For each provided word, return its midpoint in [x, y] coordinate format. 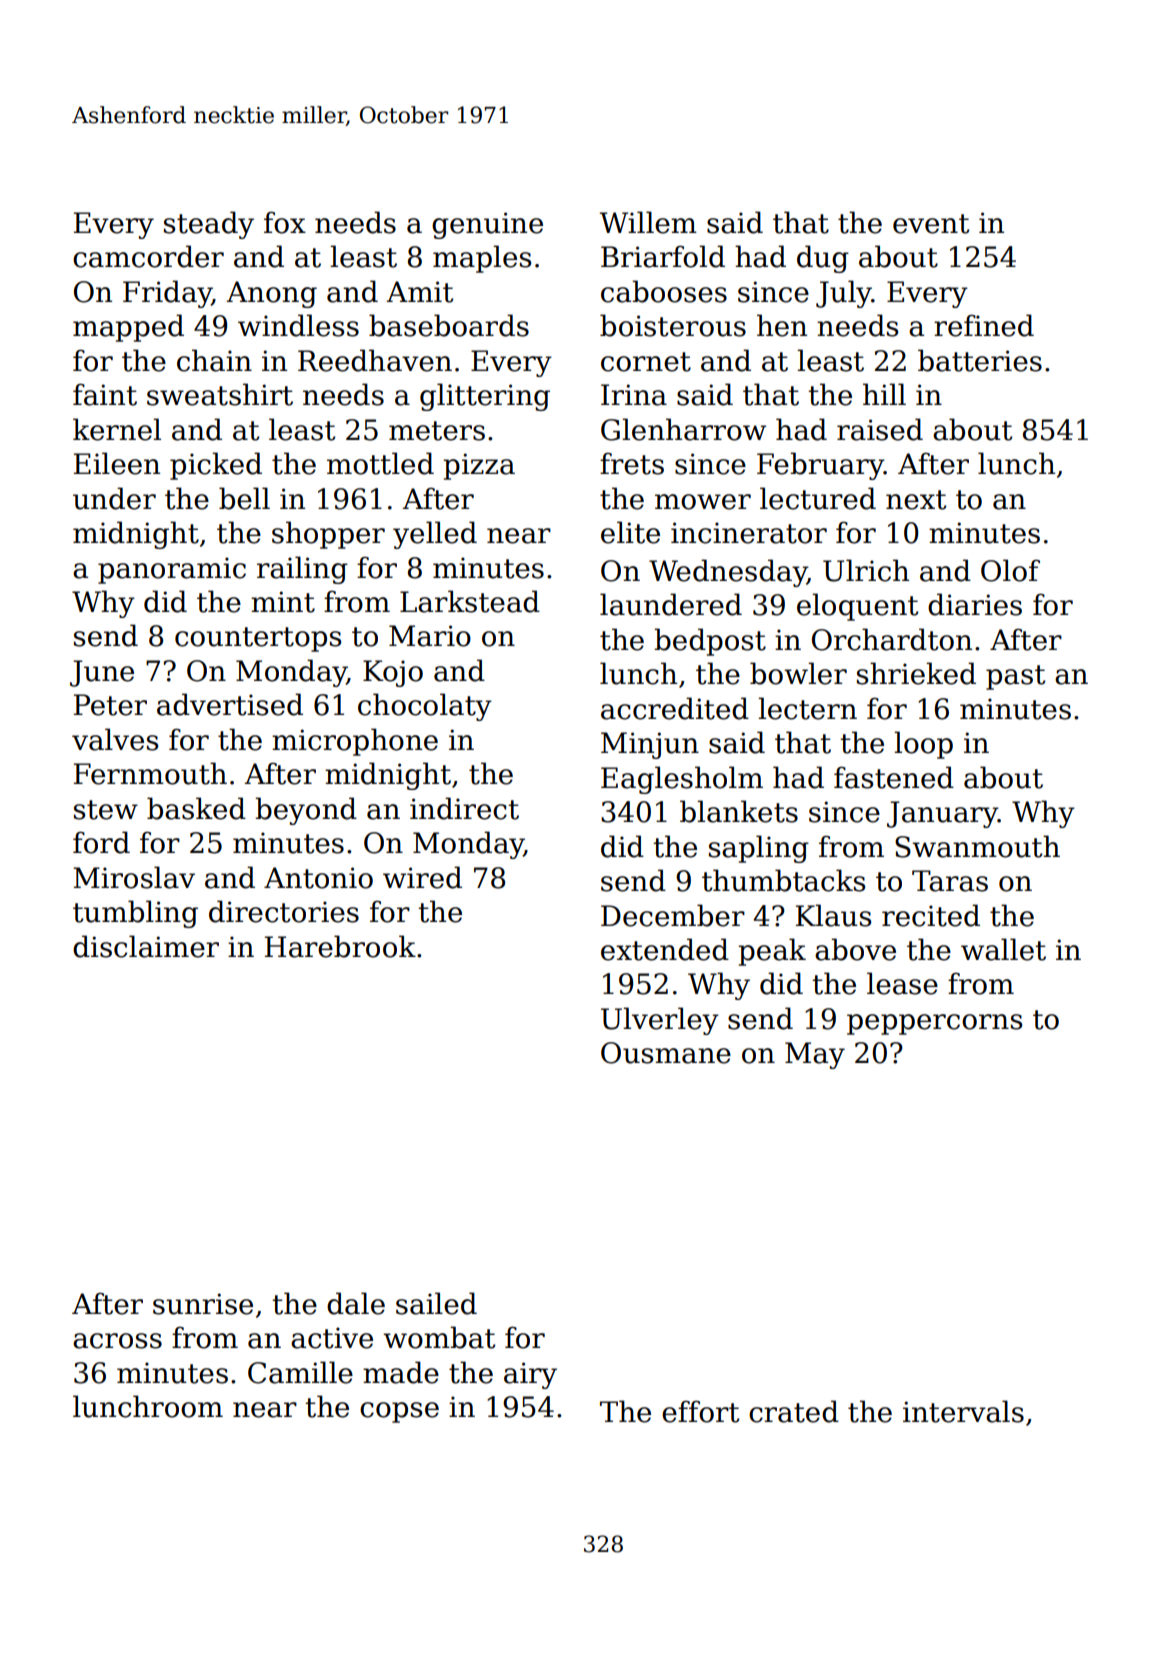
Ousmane [666, 1053]
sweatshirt [220, 394]
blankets [739, 811]
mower [703, 502]
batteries [980, 360]
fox [285, 222]
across [117, 1341]
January [942, 814]
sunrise [203, 1304]
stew [106, 810]
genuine [487, 225]
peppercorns [934, 1024]
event [931, 224]
